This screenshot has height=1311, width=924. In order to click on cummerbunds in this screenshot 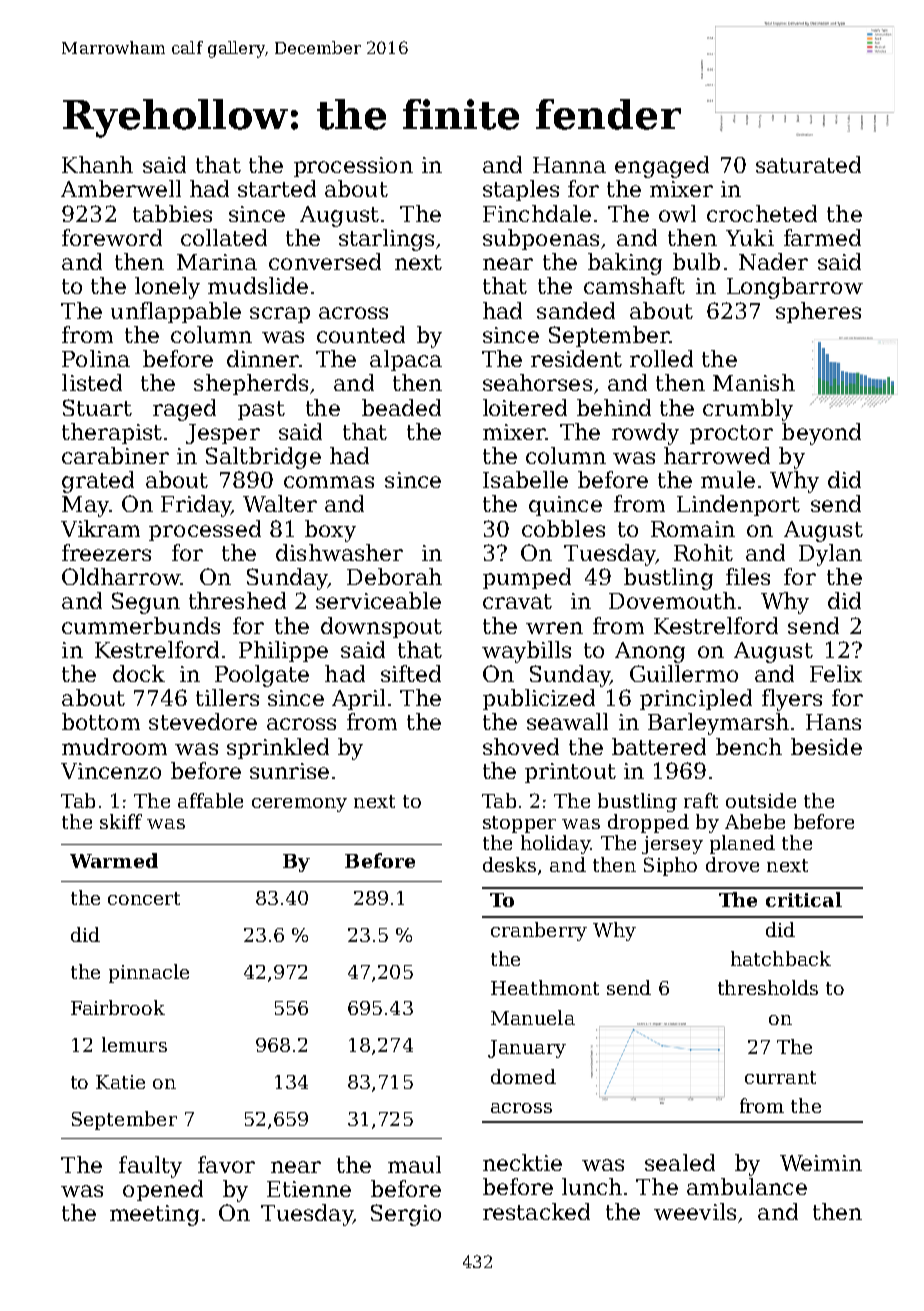, I will do `click(141, 625)`.
